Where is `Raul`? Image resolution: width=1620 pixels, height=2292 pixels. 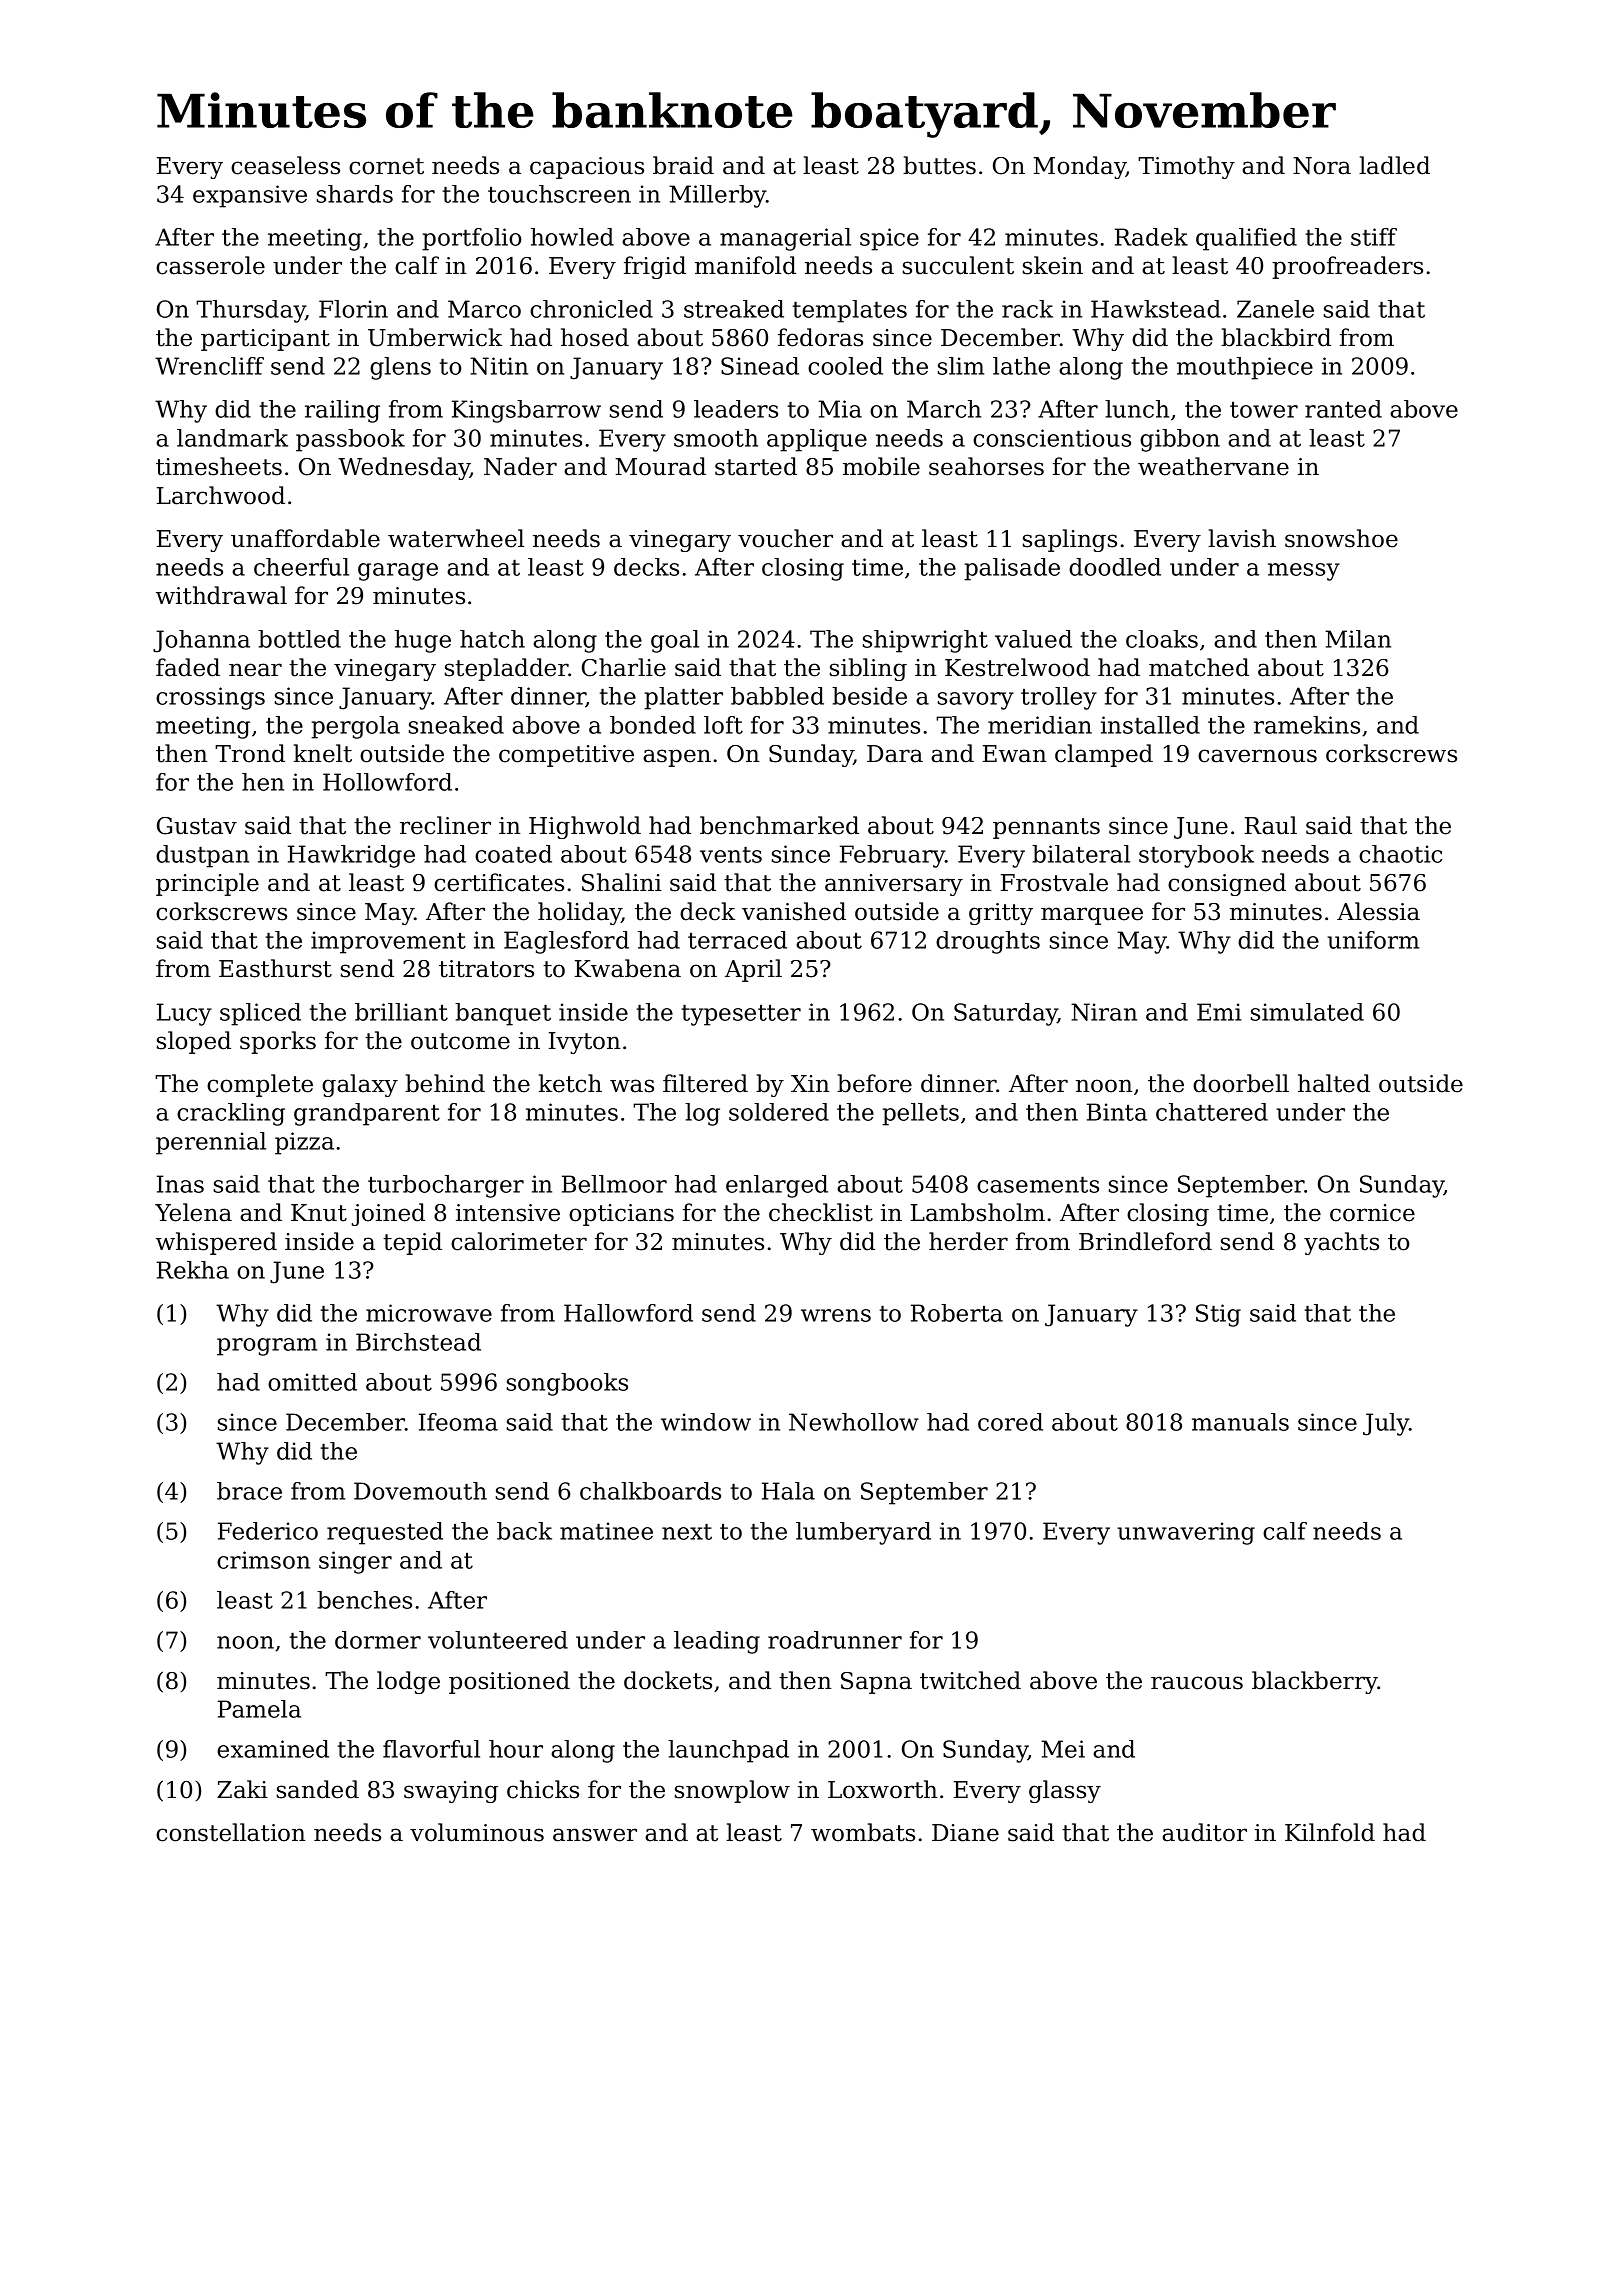 Raul is located at coordinates (1271, 825).
